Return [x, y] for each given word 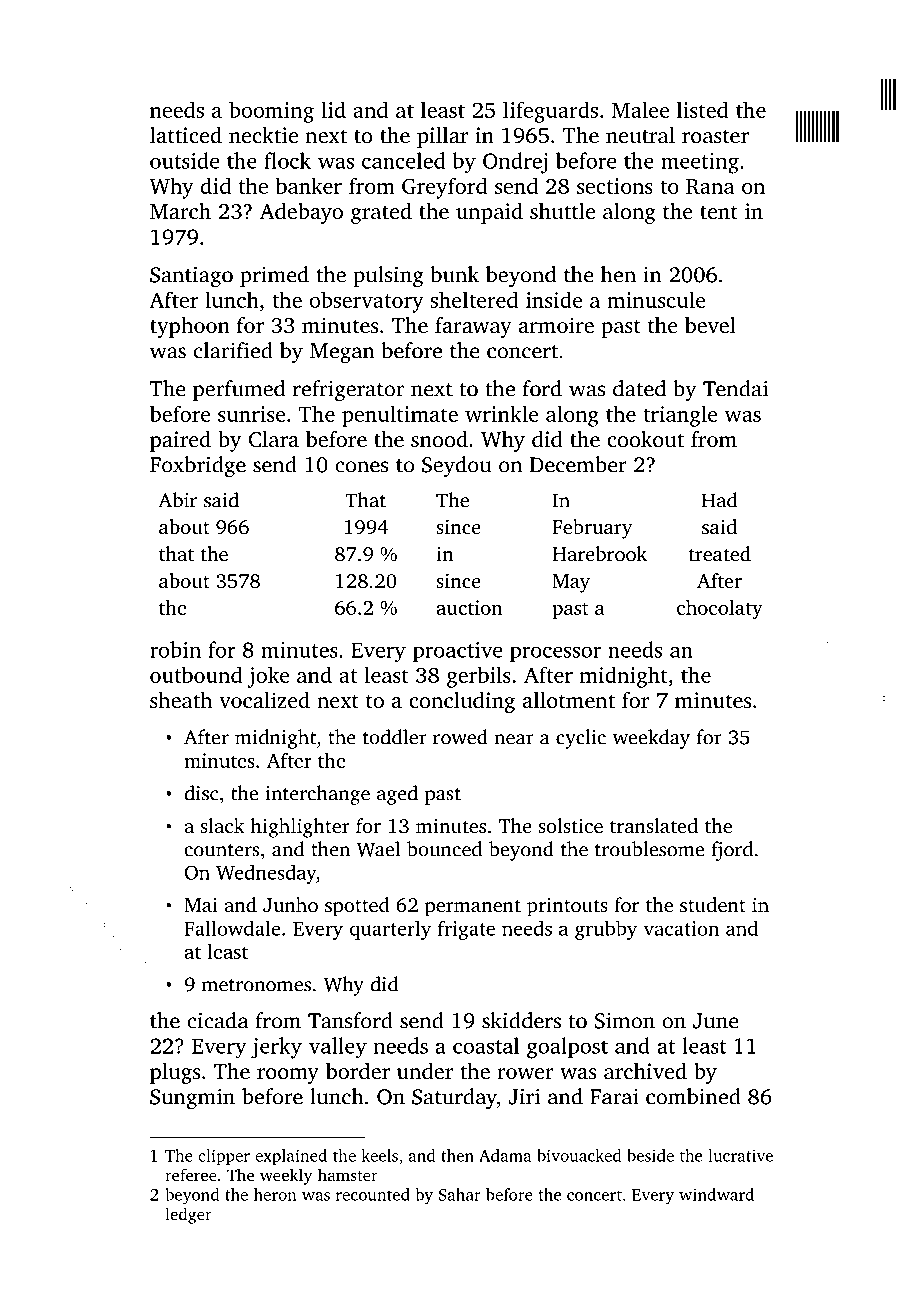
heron [275, 1194]
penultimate [400, 416]
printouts [567, 907]
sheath [181, 700]
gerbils [479, 677]
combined [693, 1096]
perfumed [239, 390]
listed [703, 109]
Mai [201, 905]
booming [271, 112]
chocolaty [720, 610]
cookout [645, 439]
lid [333, 109]
